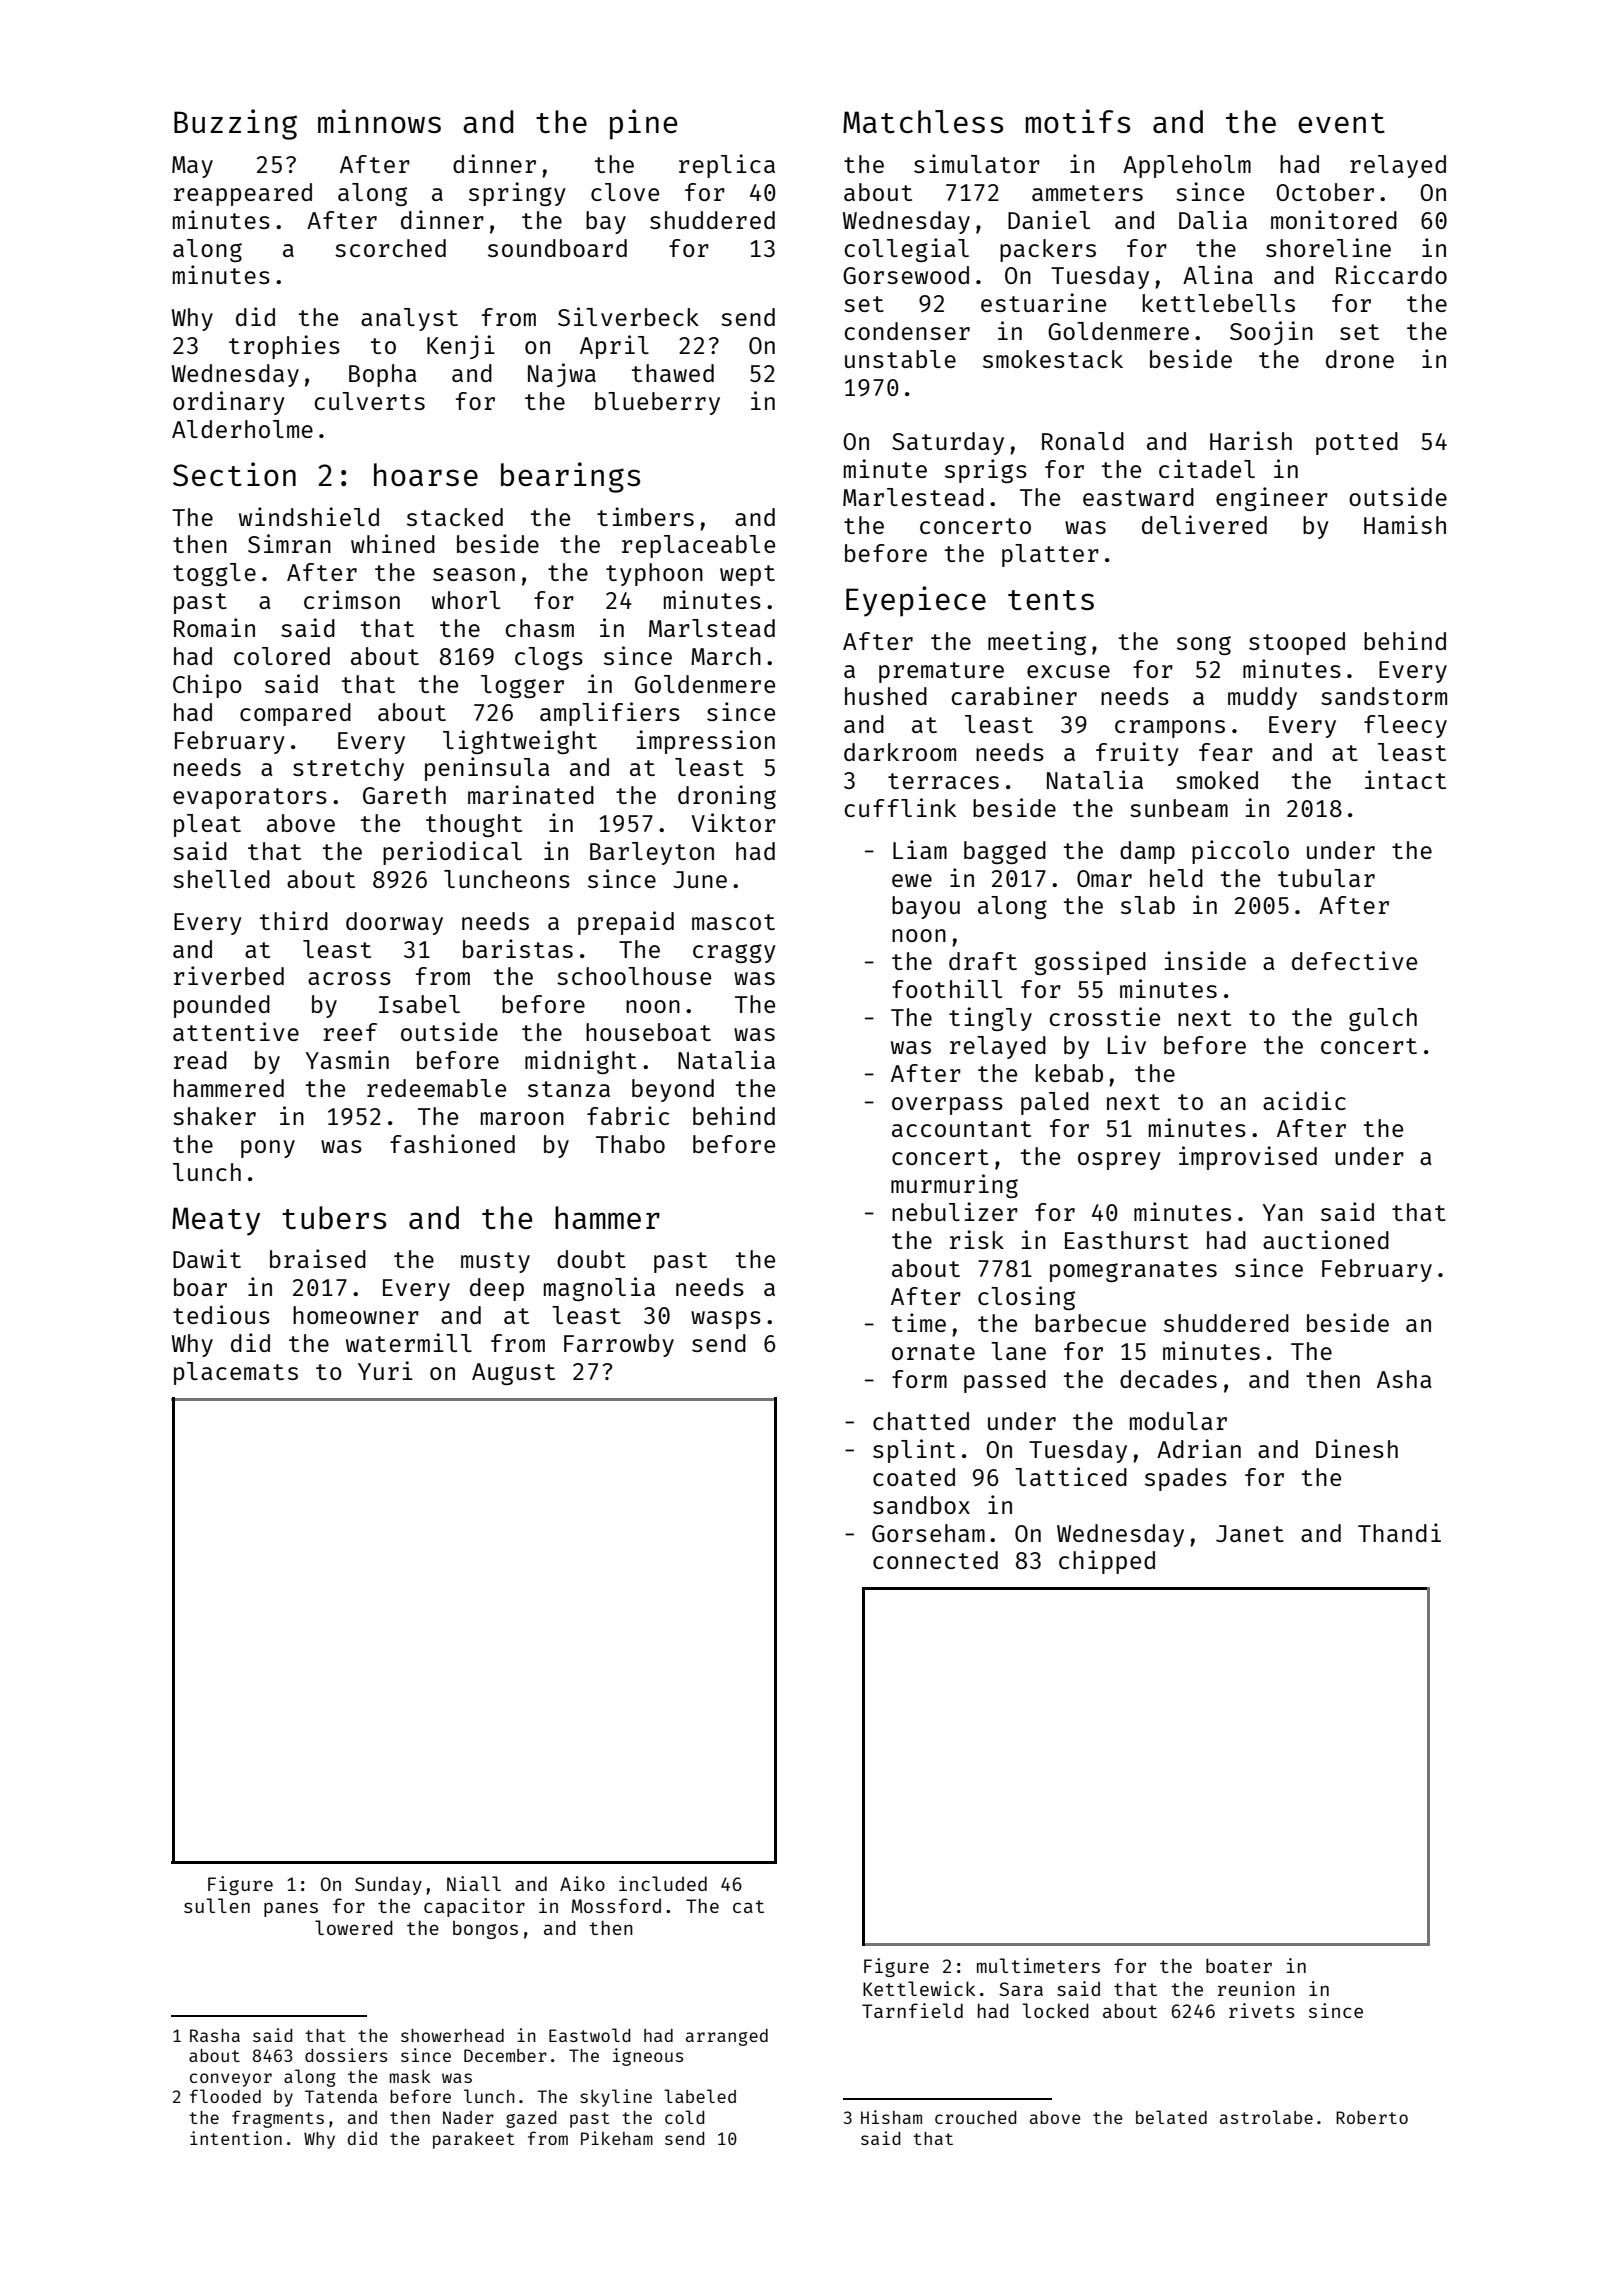 The height and width of the document is (2292, 1620). Describe the element at coordinates (513, 1374) in the document. I see `August` at that location.
